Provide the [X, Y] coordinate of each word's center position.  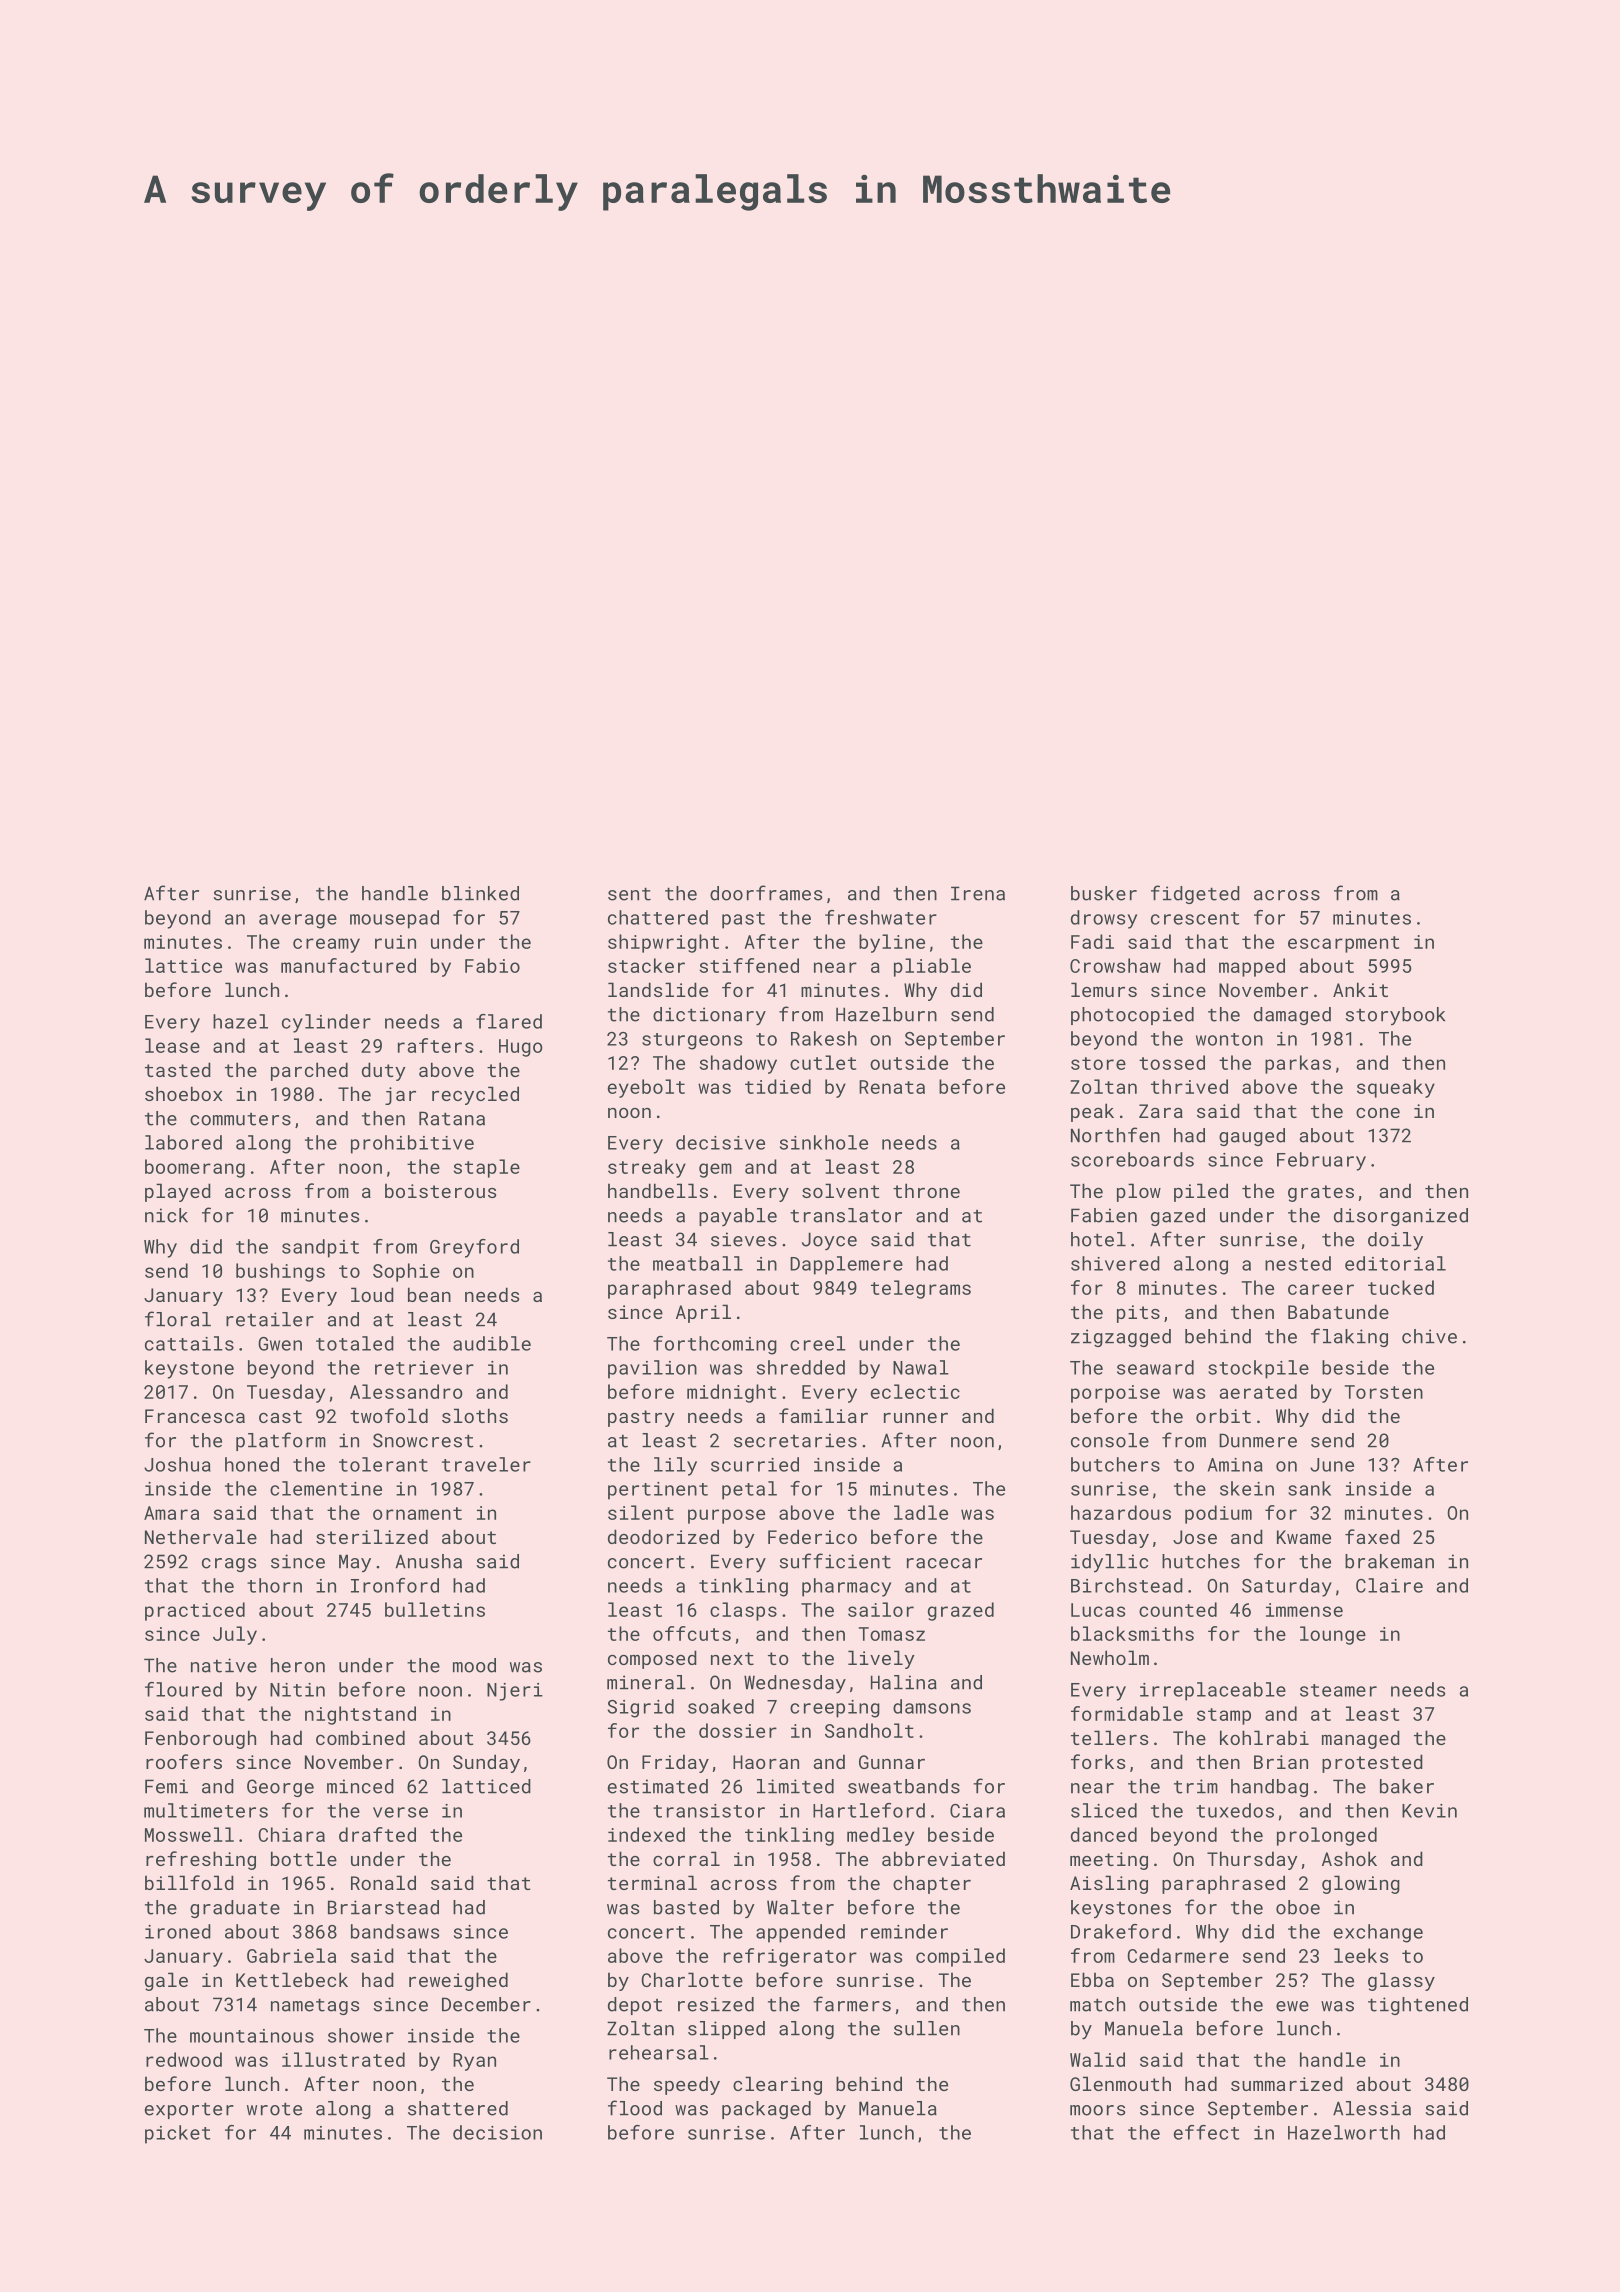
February [1321, 1161]
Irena [978, 893]
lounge [1333, 1635]
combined [360, 1737]
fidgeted [1195, 894]
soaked [721, 1706]
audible [492, 1343]
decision [497, 2132]
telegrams [921, 1289]
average [298, 921]
